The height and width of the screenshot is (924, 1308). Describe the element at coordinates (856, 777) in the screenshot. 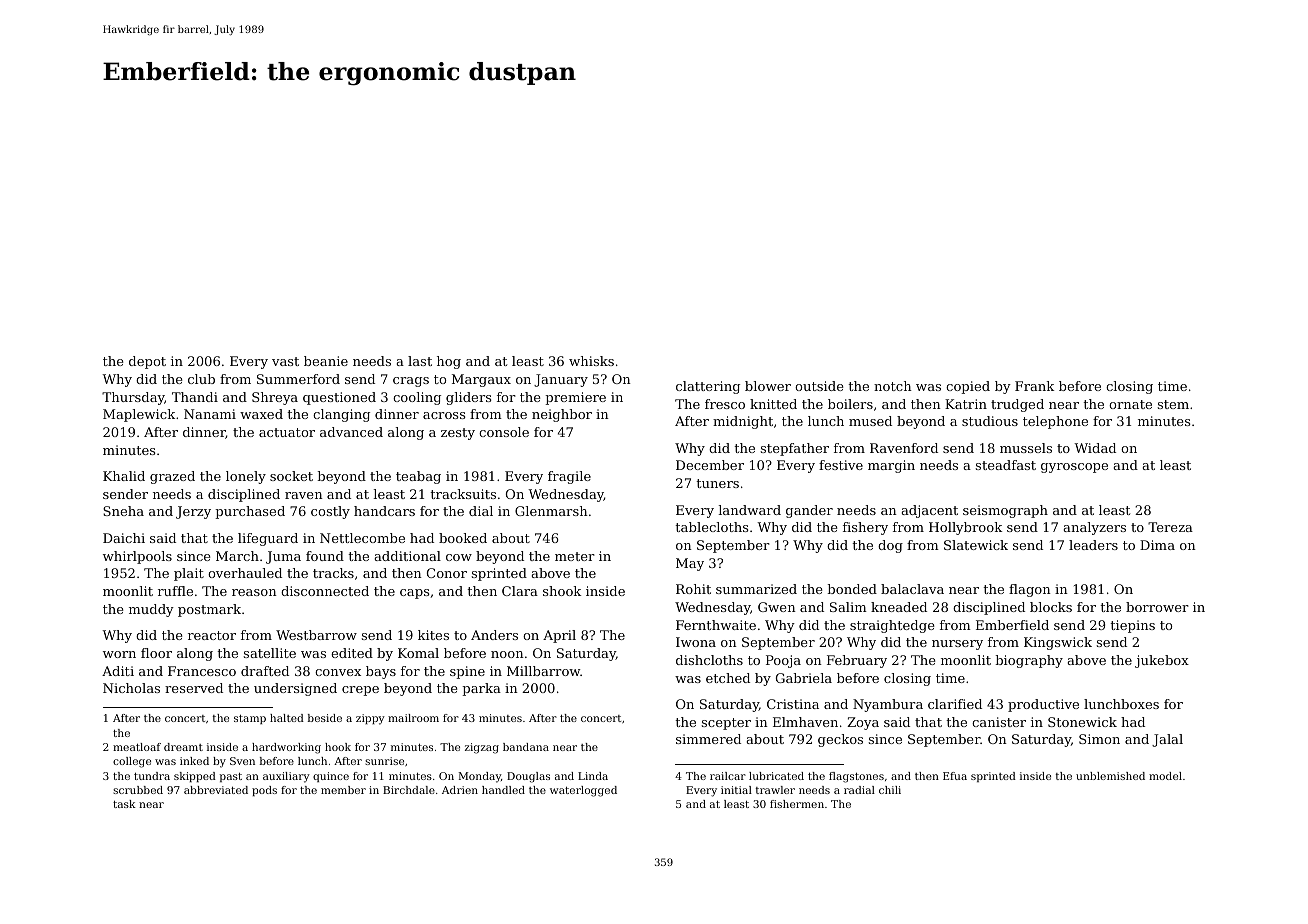

I see `flagstones` at that location.
